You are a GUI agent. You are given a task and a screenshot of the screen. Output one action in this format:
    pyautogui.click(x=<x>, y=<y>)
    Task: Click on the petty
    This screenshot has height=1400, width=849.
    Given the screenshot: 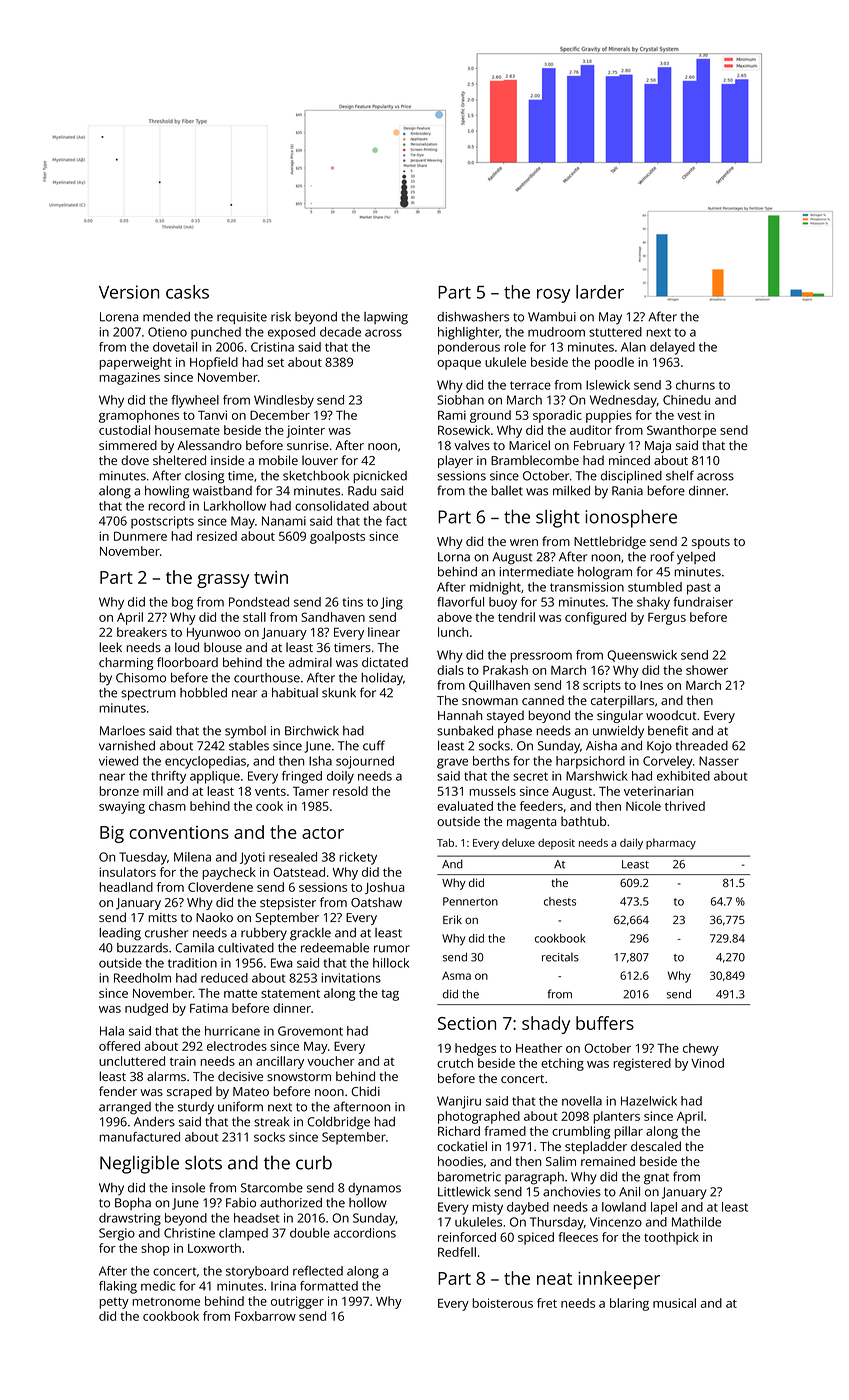 What is the action you would take?
    pyautogui.click(x=114, y=1303)
